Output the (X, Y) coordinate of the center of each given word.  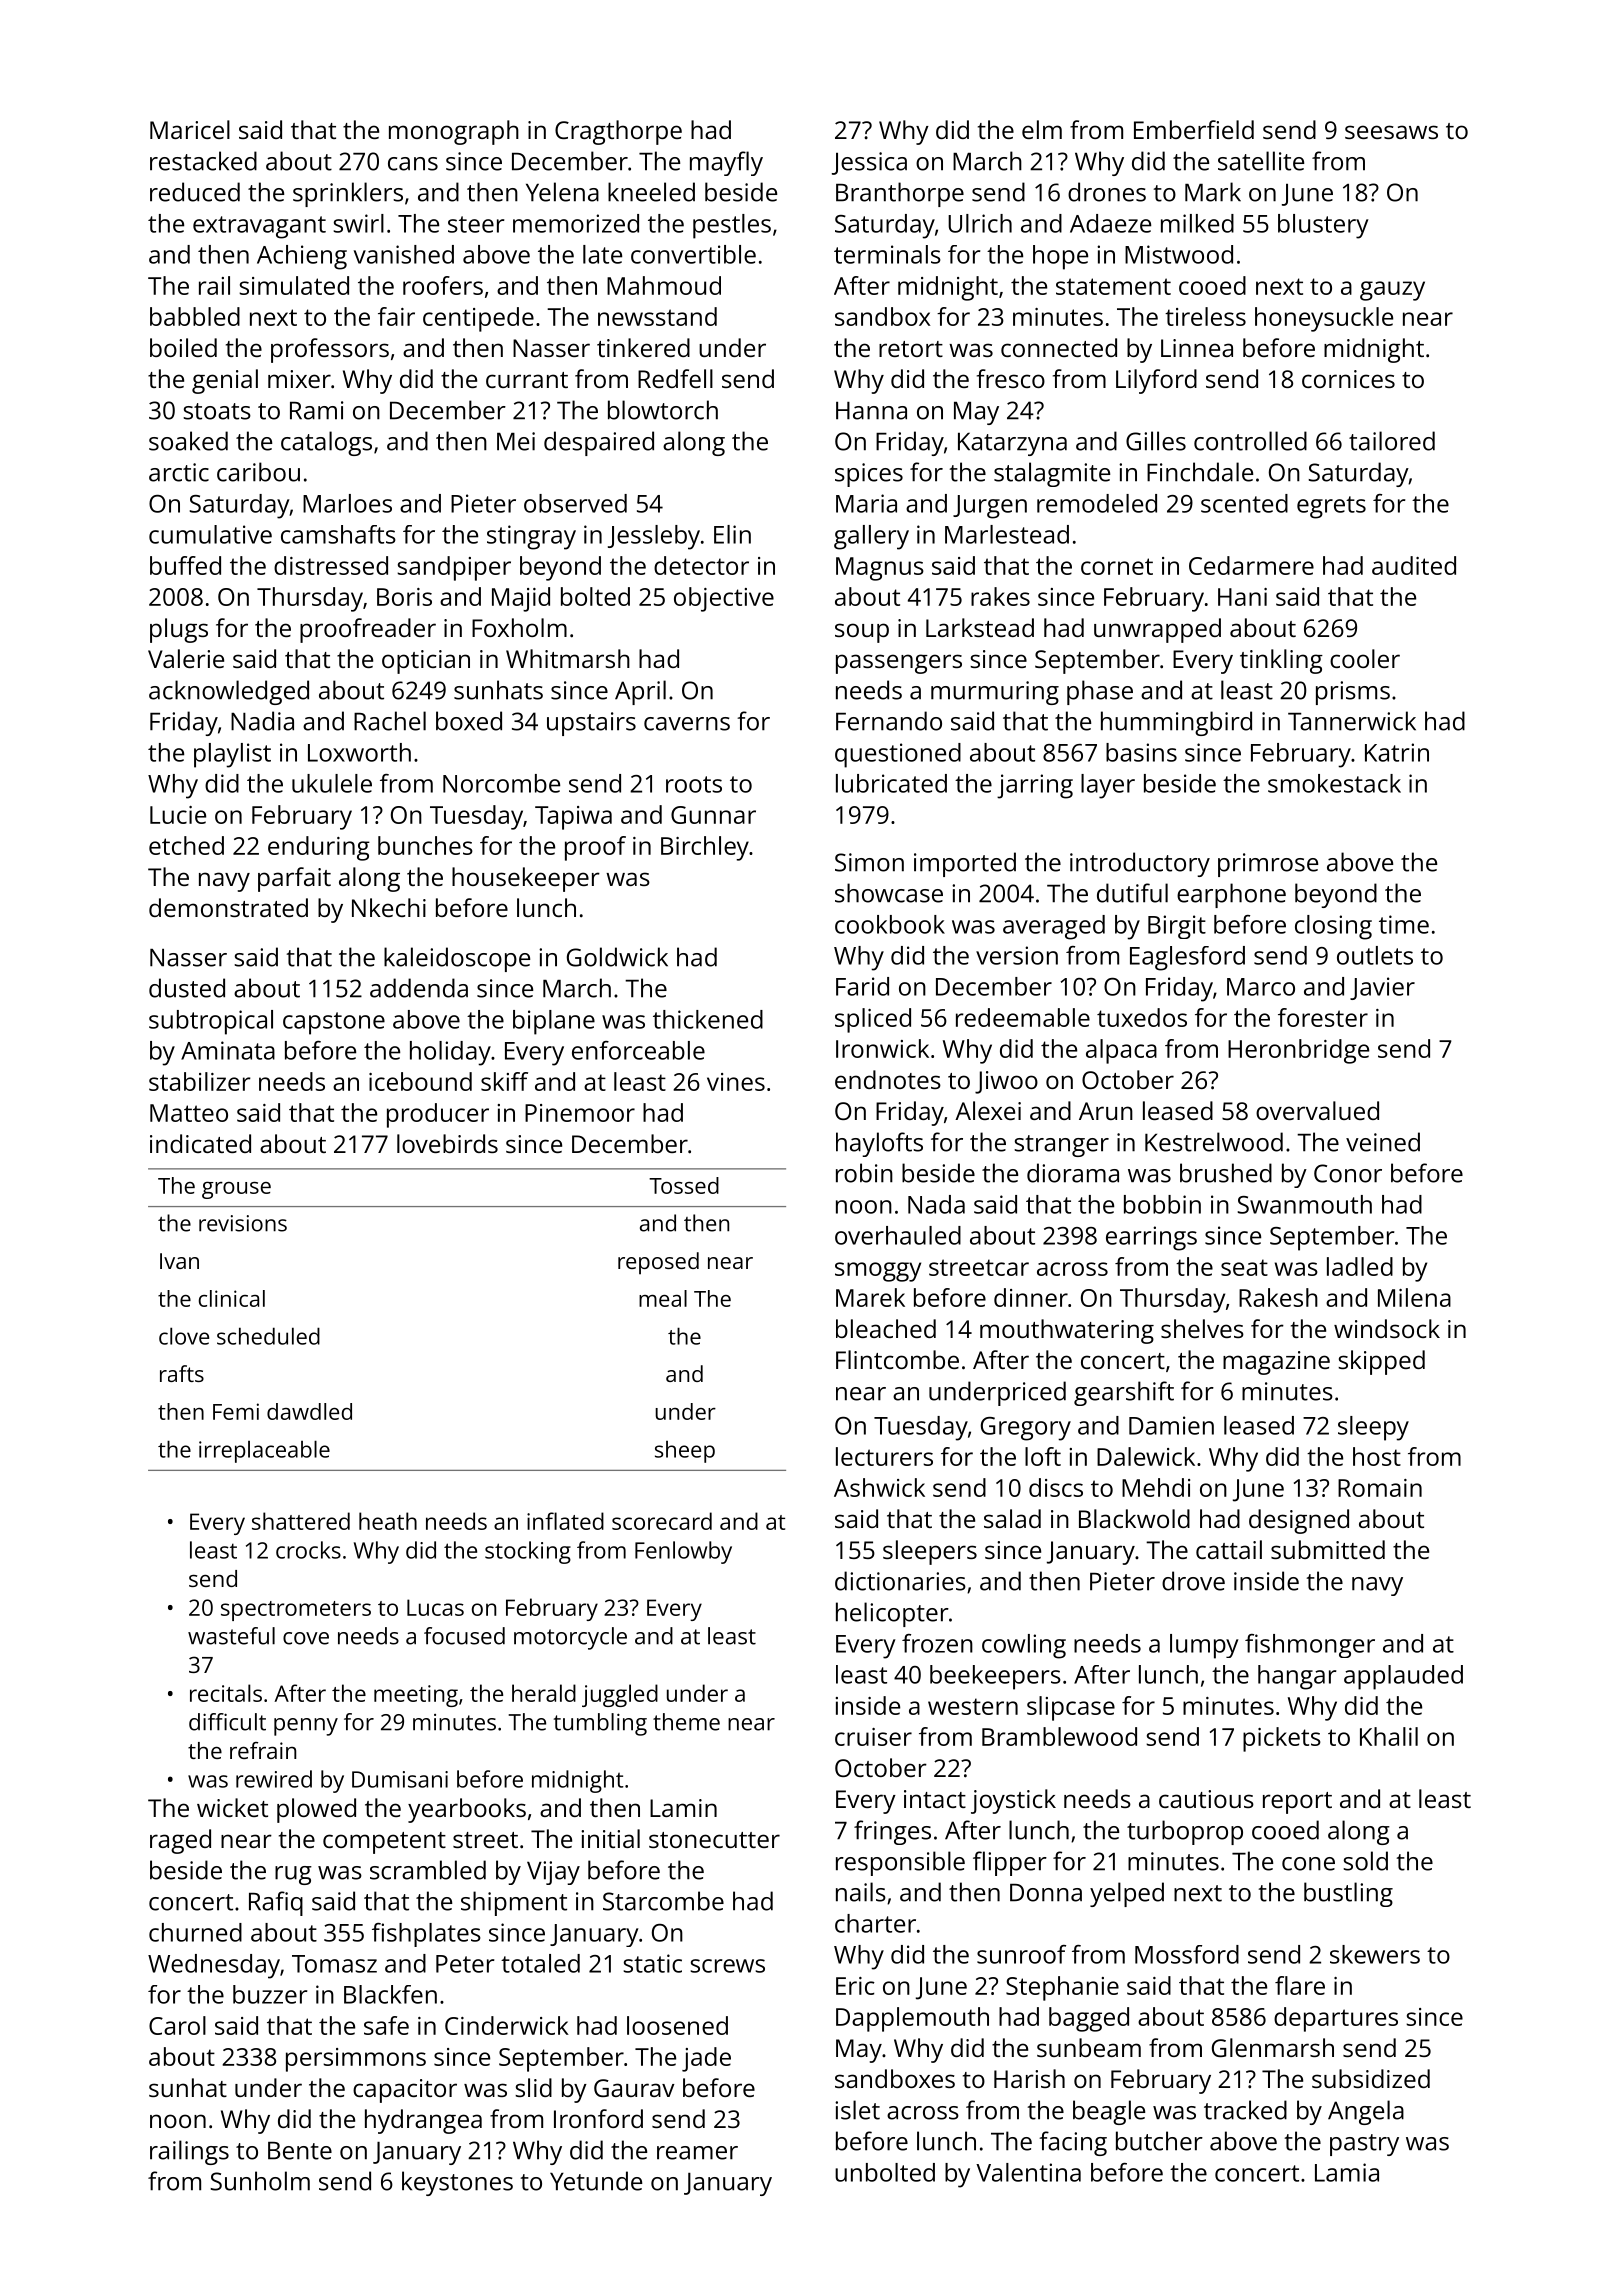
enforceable (638, 1050)
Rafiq (276, 1903)
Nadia (262, 721)
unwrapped (1157, 630)
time (1404, 924)
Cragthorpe (618, 132)
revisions (243, 1223)
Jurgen (990, 507)
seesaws (1391, 132)
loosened (677, 2025)
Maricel (190, 129)
